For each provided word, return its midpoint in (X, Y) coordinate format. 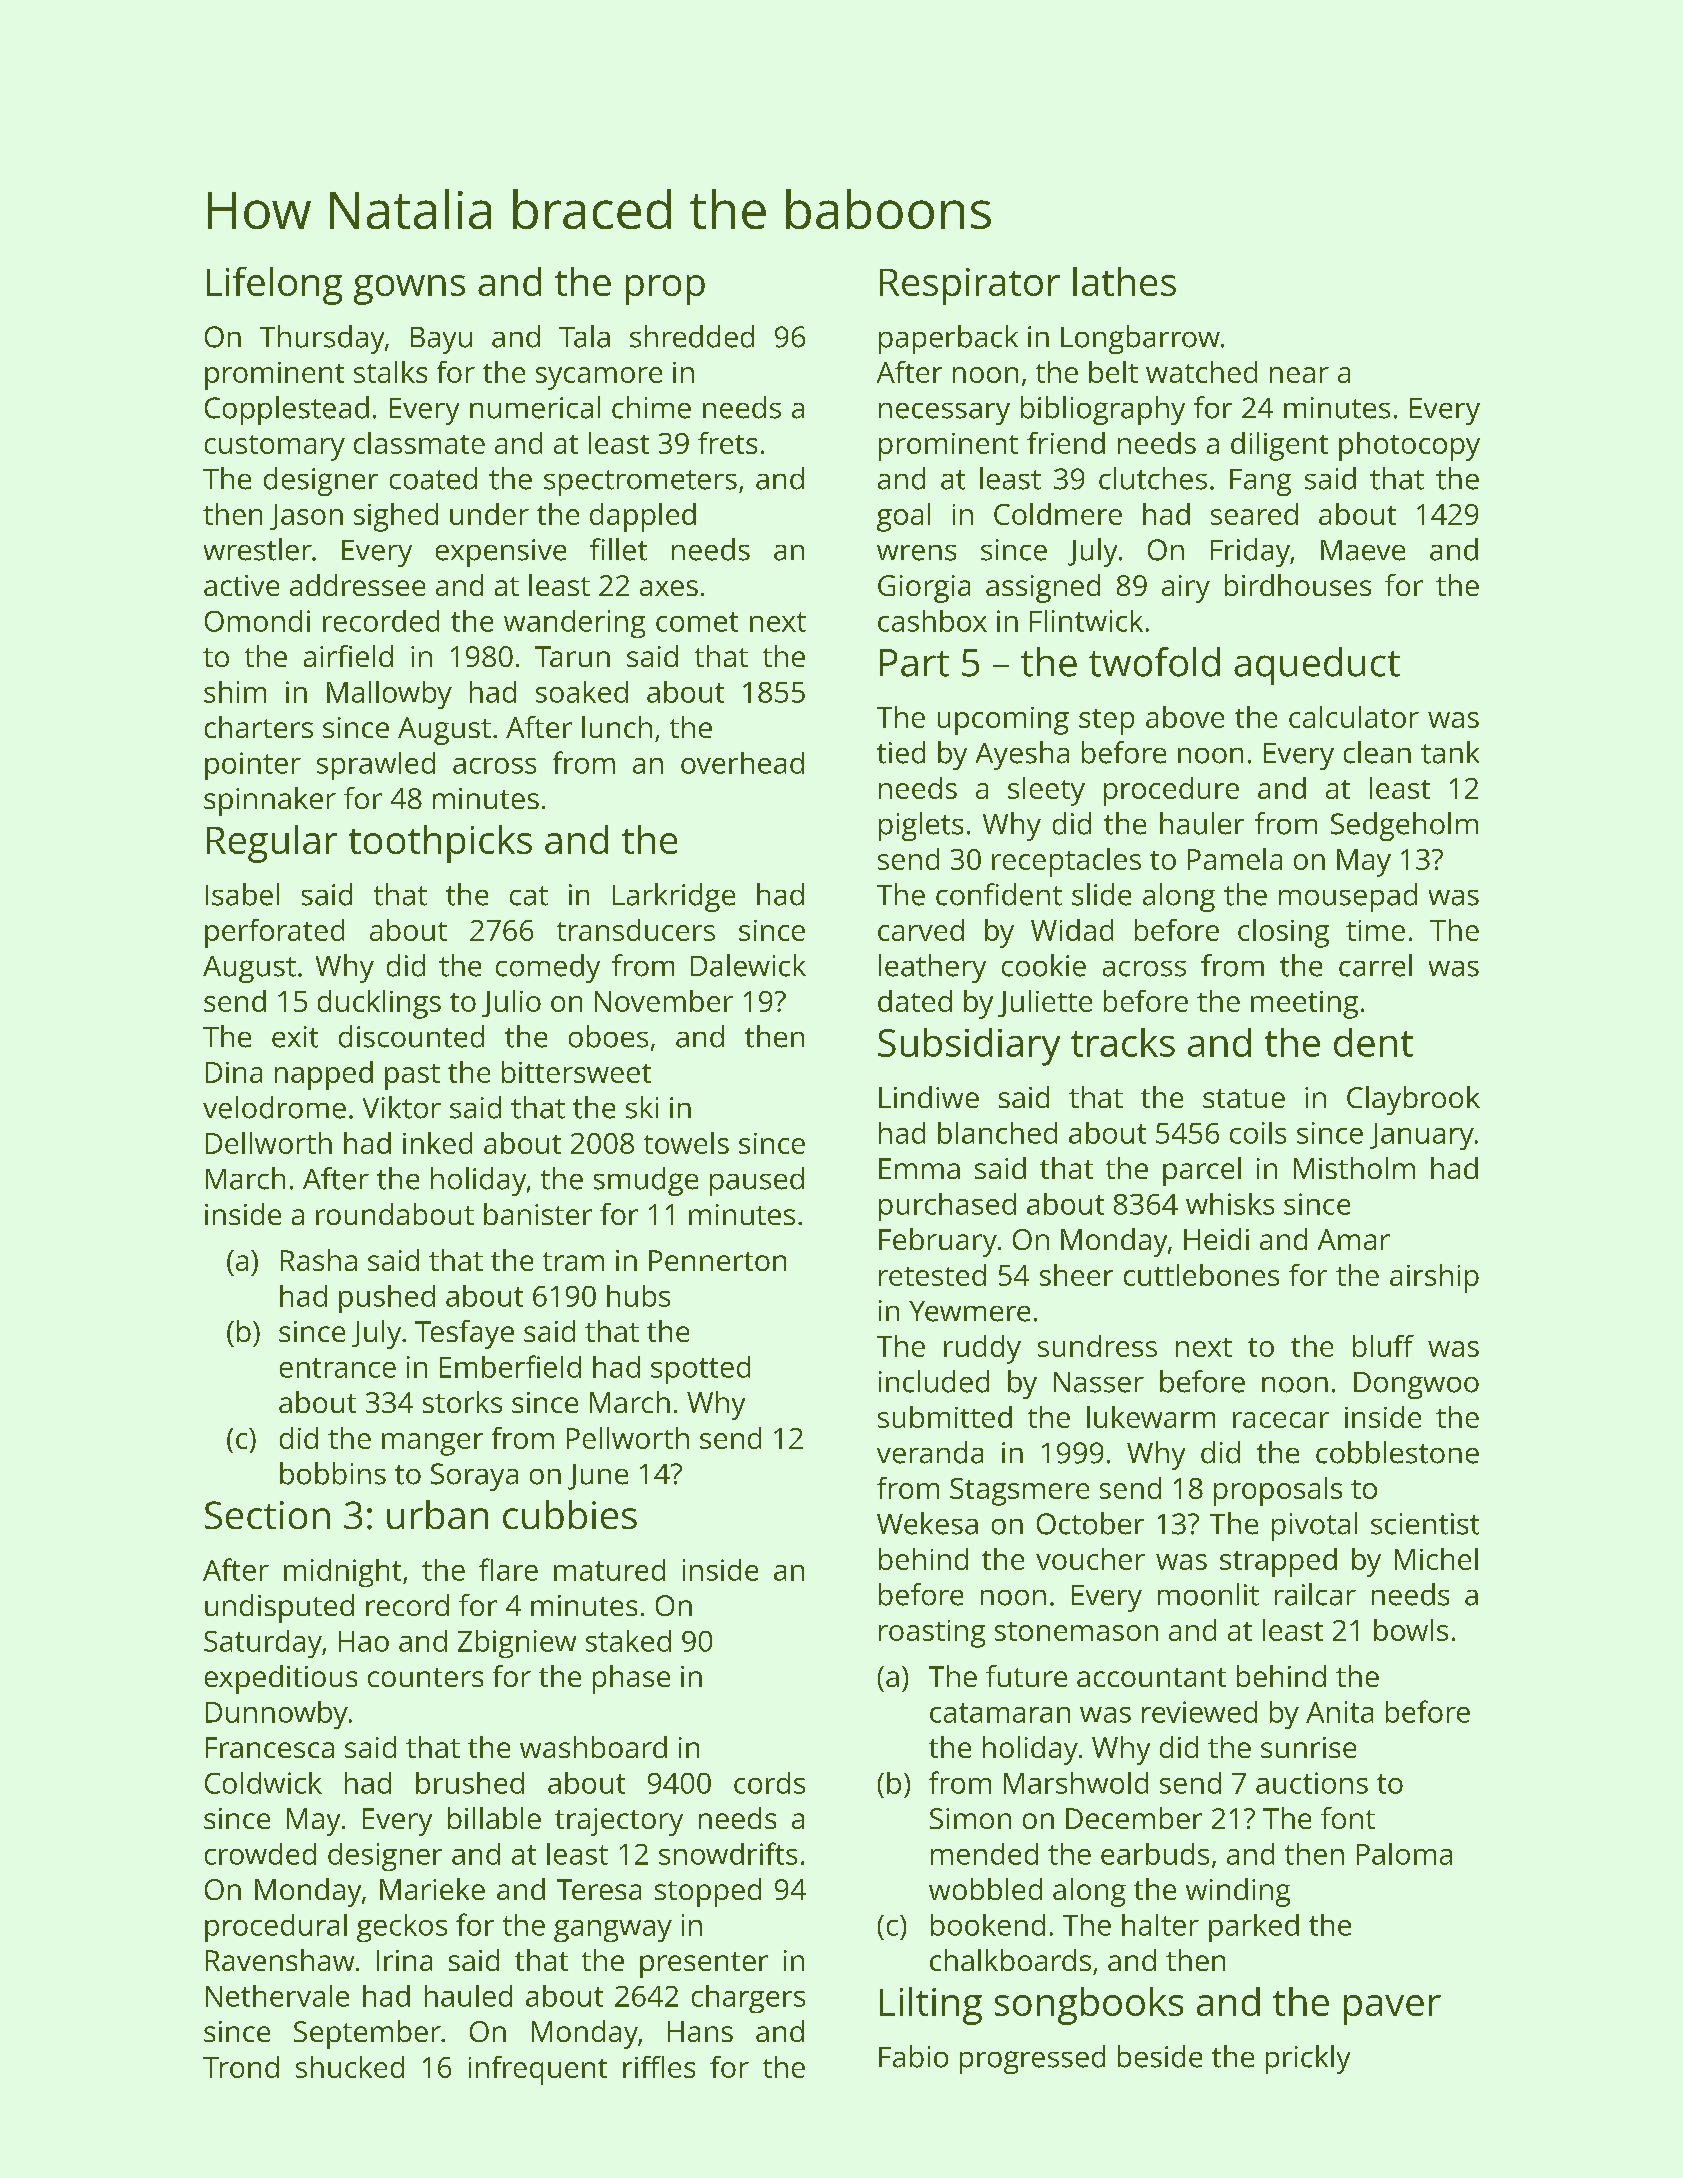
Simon (970, 1818)
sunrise (1308, 1747)
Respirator (970, 286)
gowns (409, 290)
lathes (1124, 281)
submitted (945, 1417)
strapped (1278, 1562)
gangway (613, 1931)
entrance (338, 1368)
